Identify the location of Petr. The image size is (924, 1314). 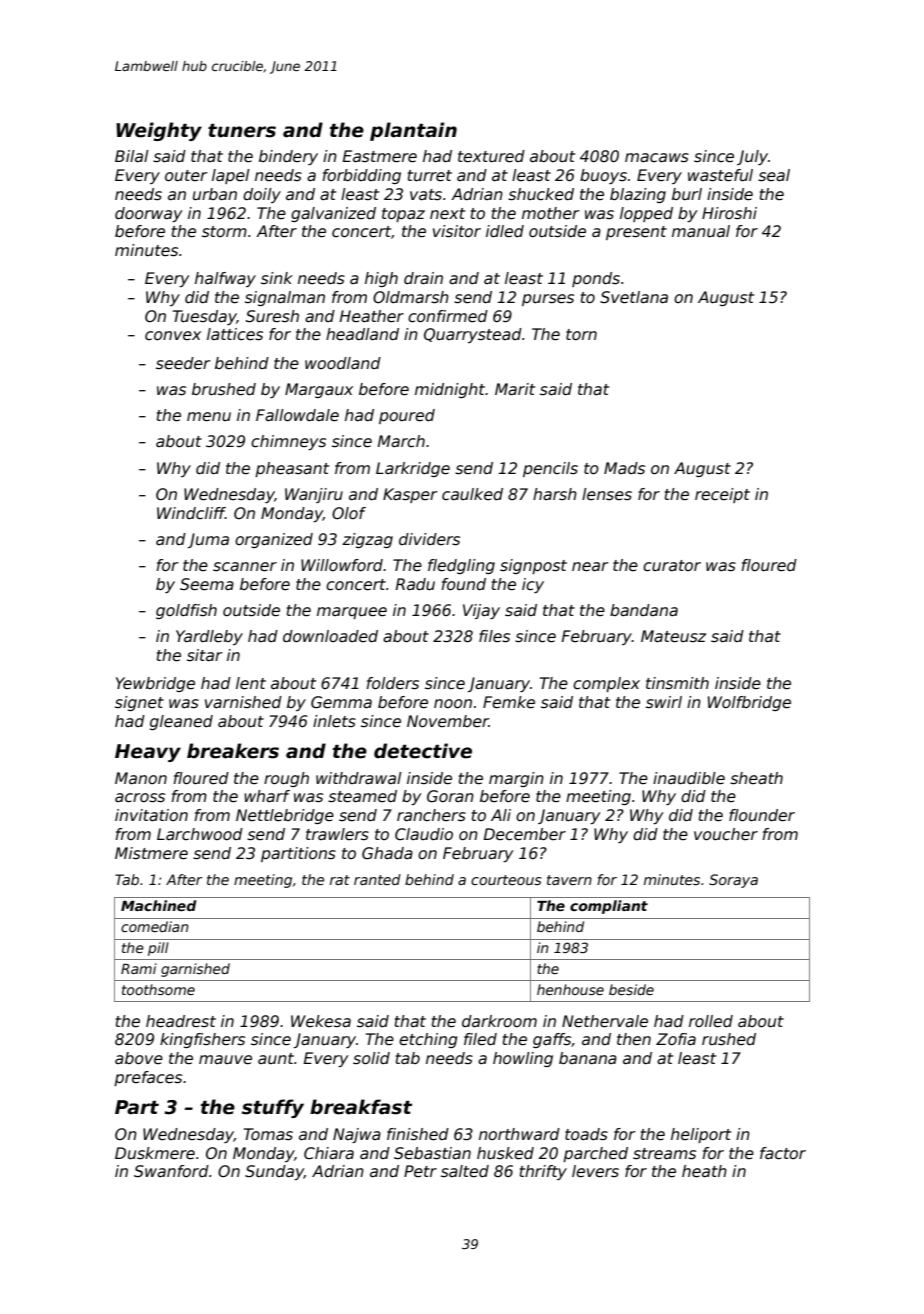
(420, 1171).
